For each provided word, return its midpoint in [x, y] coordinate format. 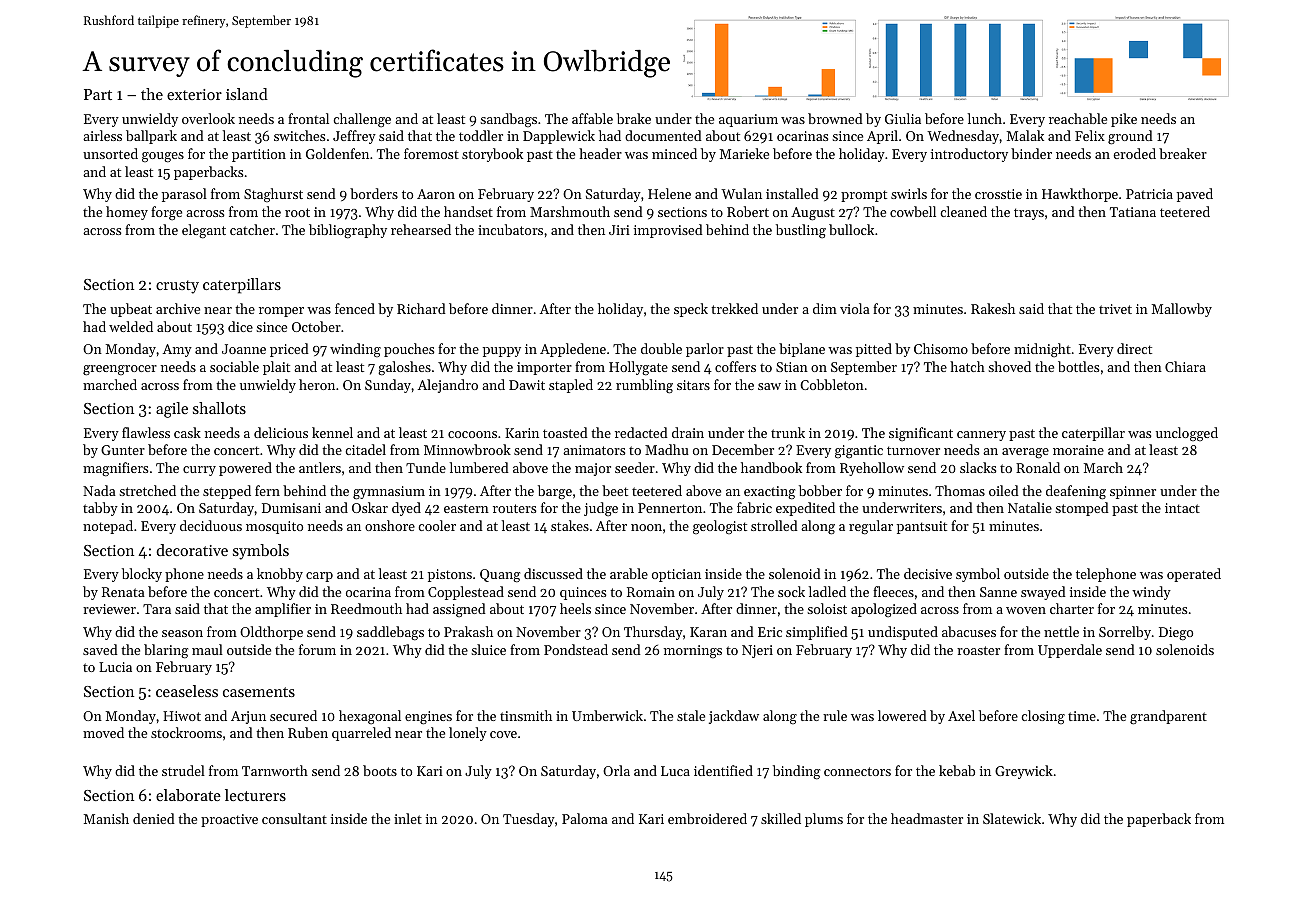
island [247, 94]
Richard [421, 308]
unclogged [1187, 434]
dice [240, 326]
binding [796, 772]
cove [503, 734]
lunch [985, 118]
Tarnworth [275, 770]
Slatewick [1012, 818]
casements [259, 692]
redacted [641, 432]
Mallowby [1182, 310]
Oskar [370, 507]
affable [592, 118]
